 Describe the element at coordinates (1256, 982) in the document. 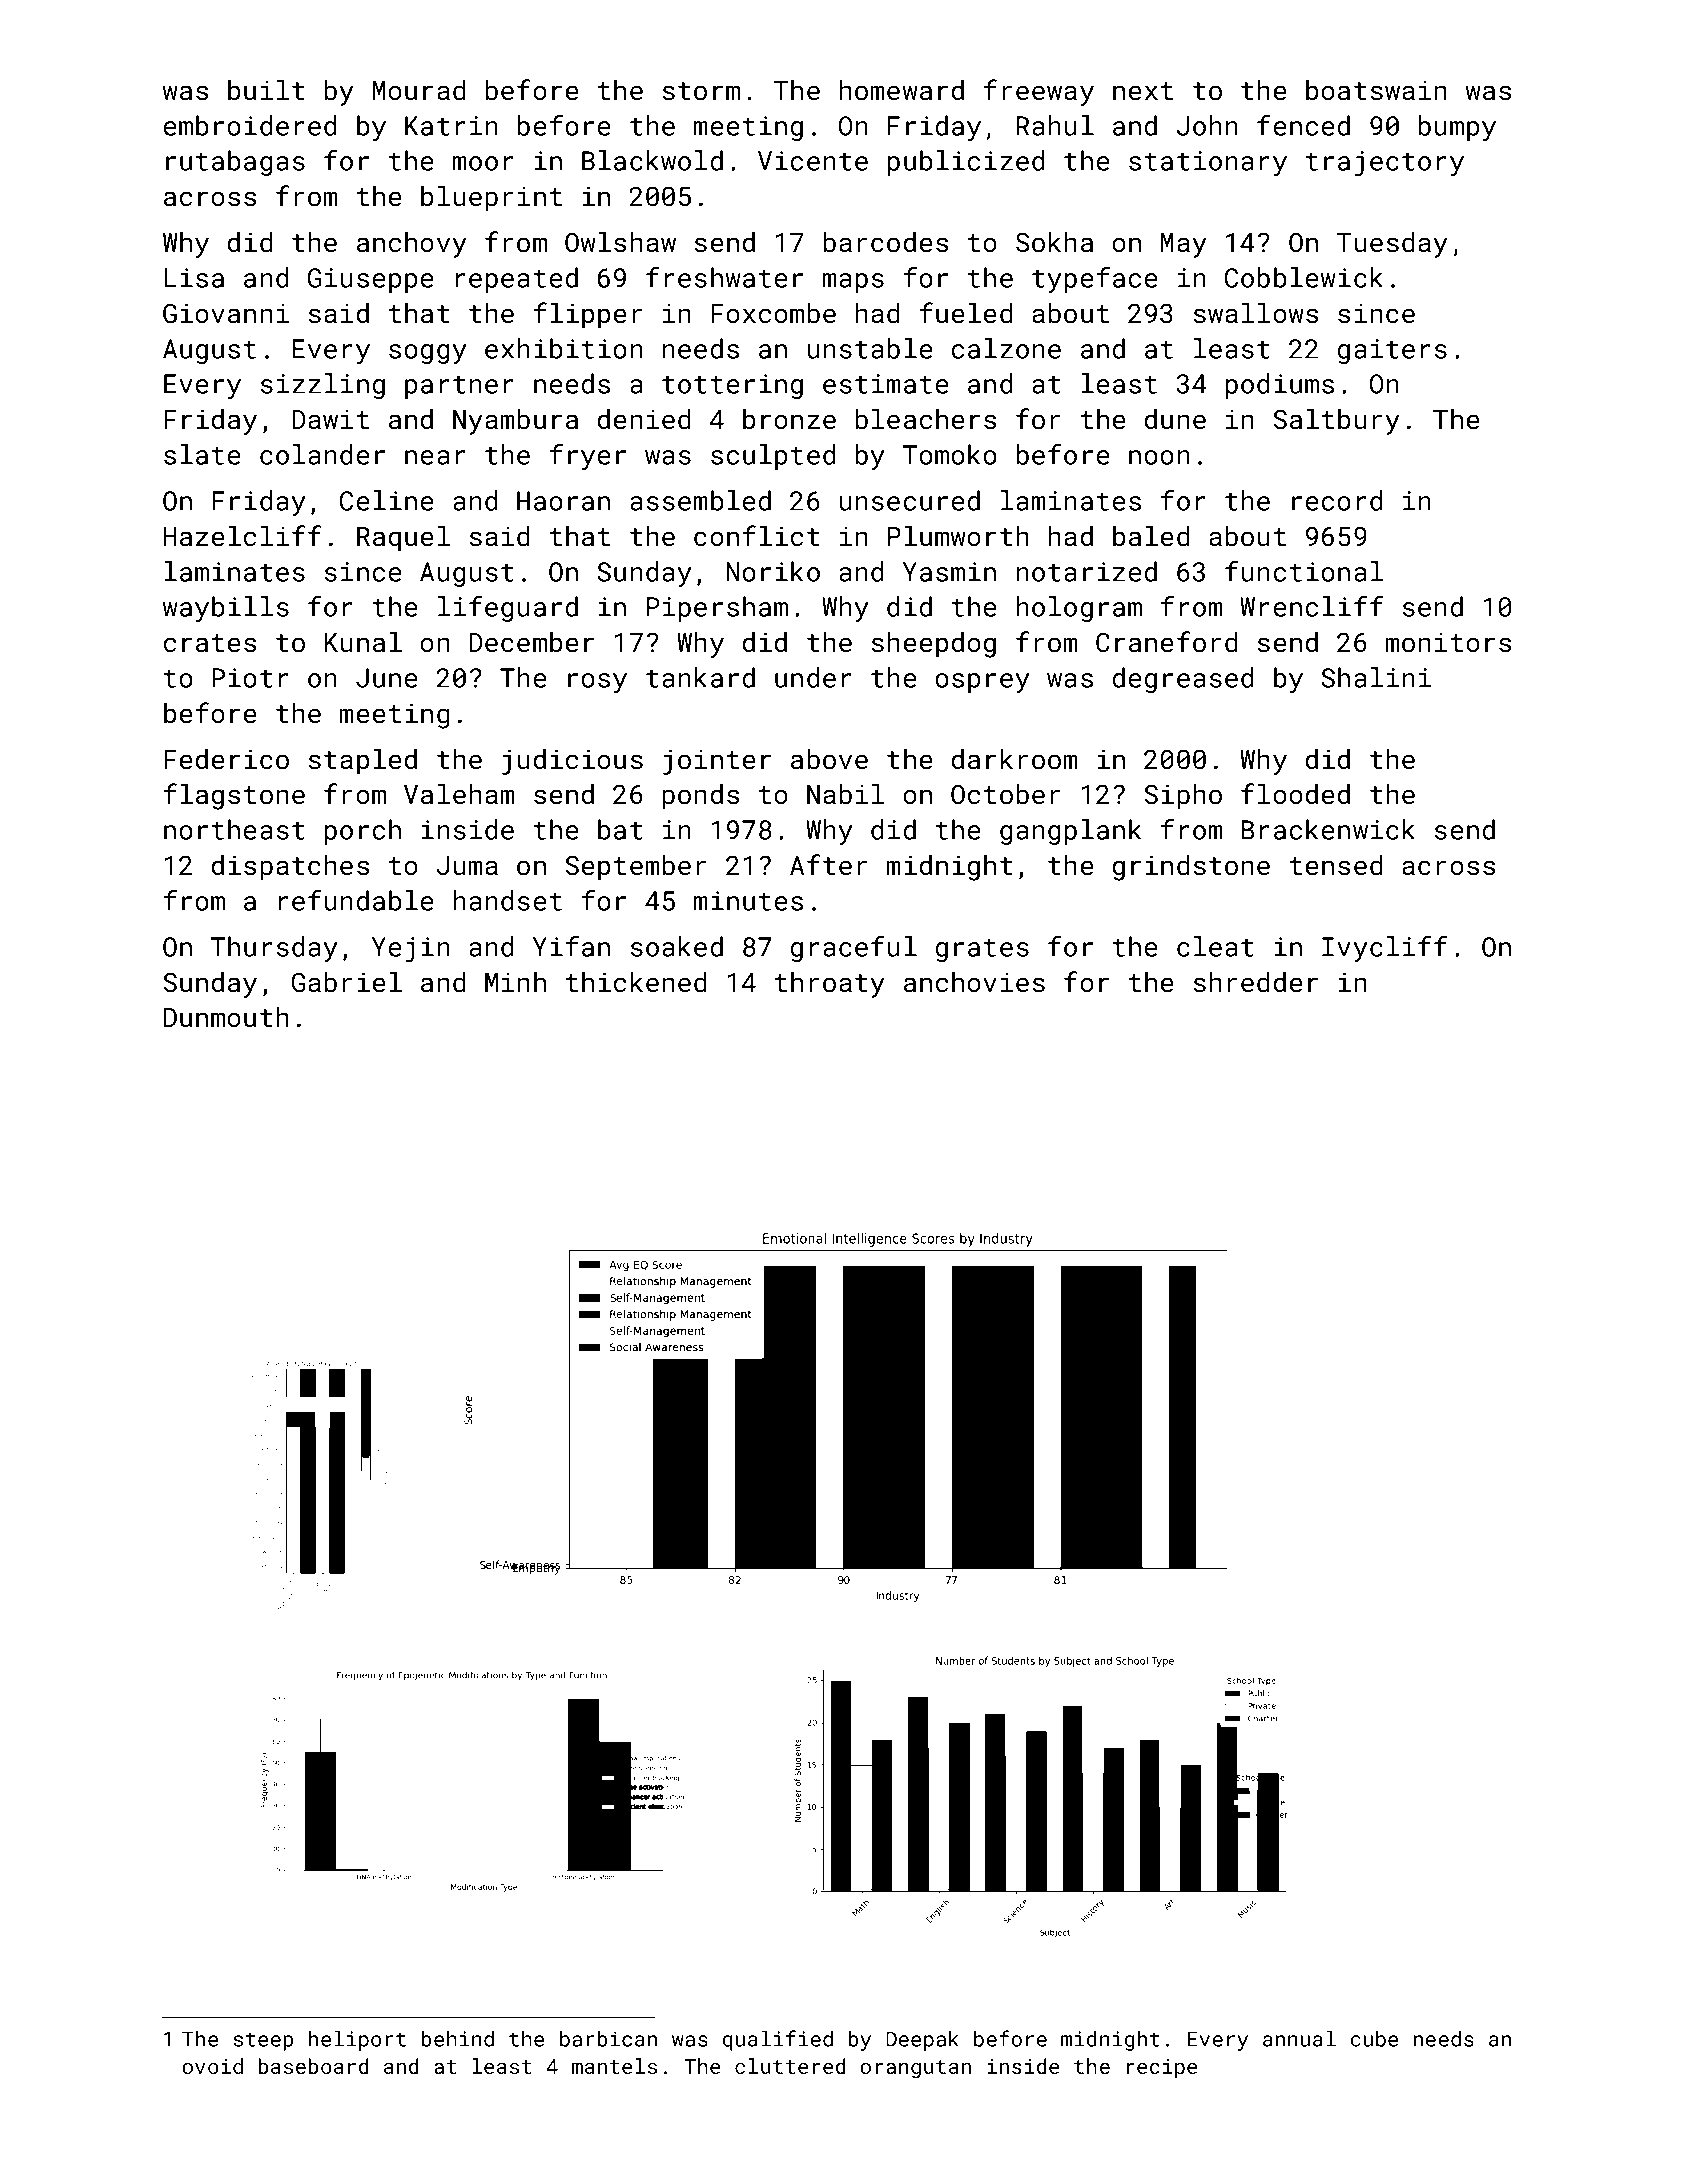

I see `shredder` at that location.
